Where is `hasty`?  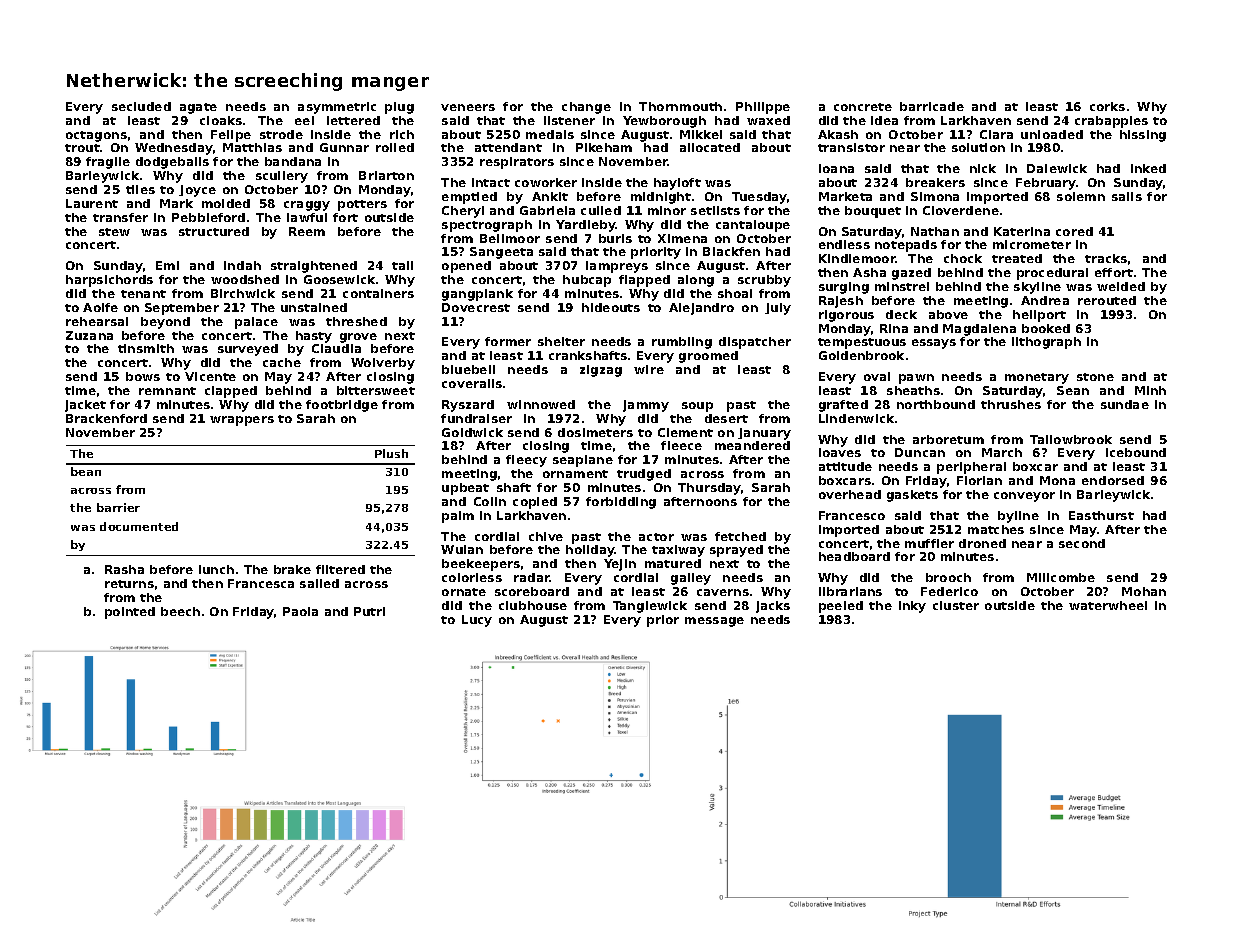
hasty is located at coordinates (314, 337).
